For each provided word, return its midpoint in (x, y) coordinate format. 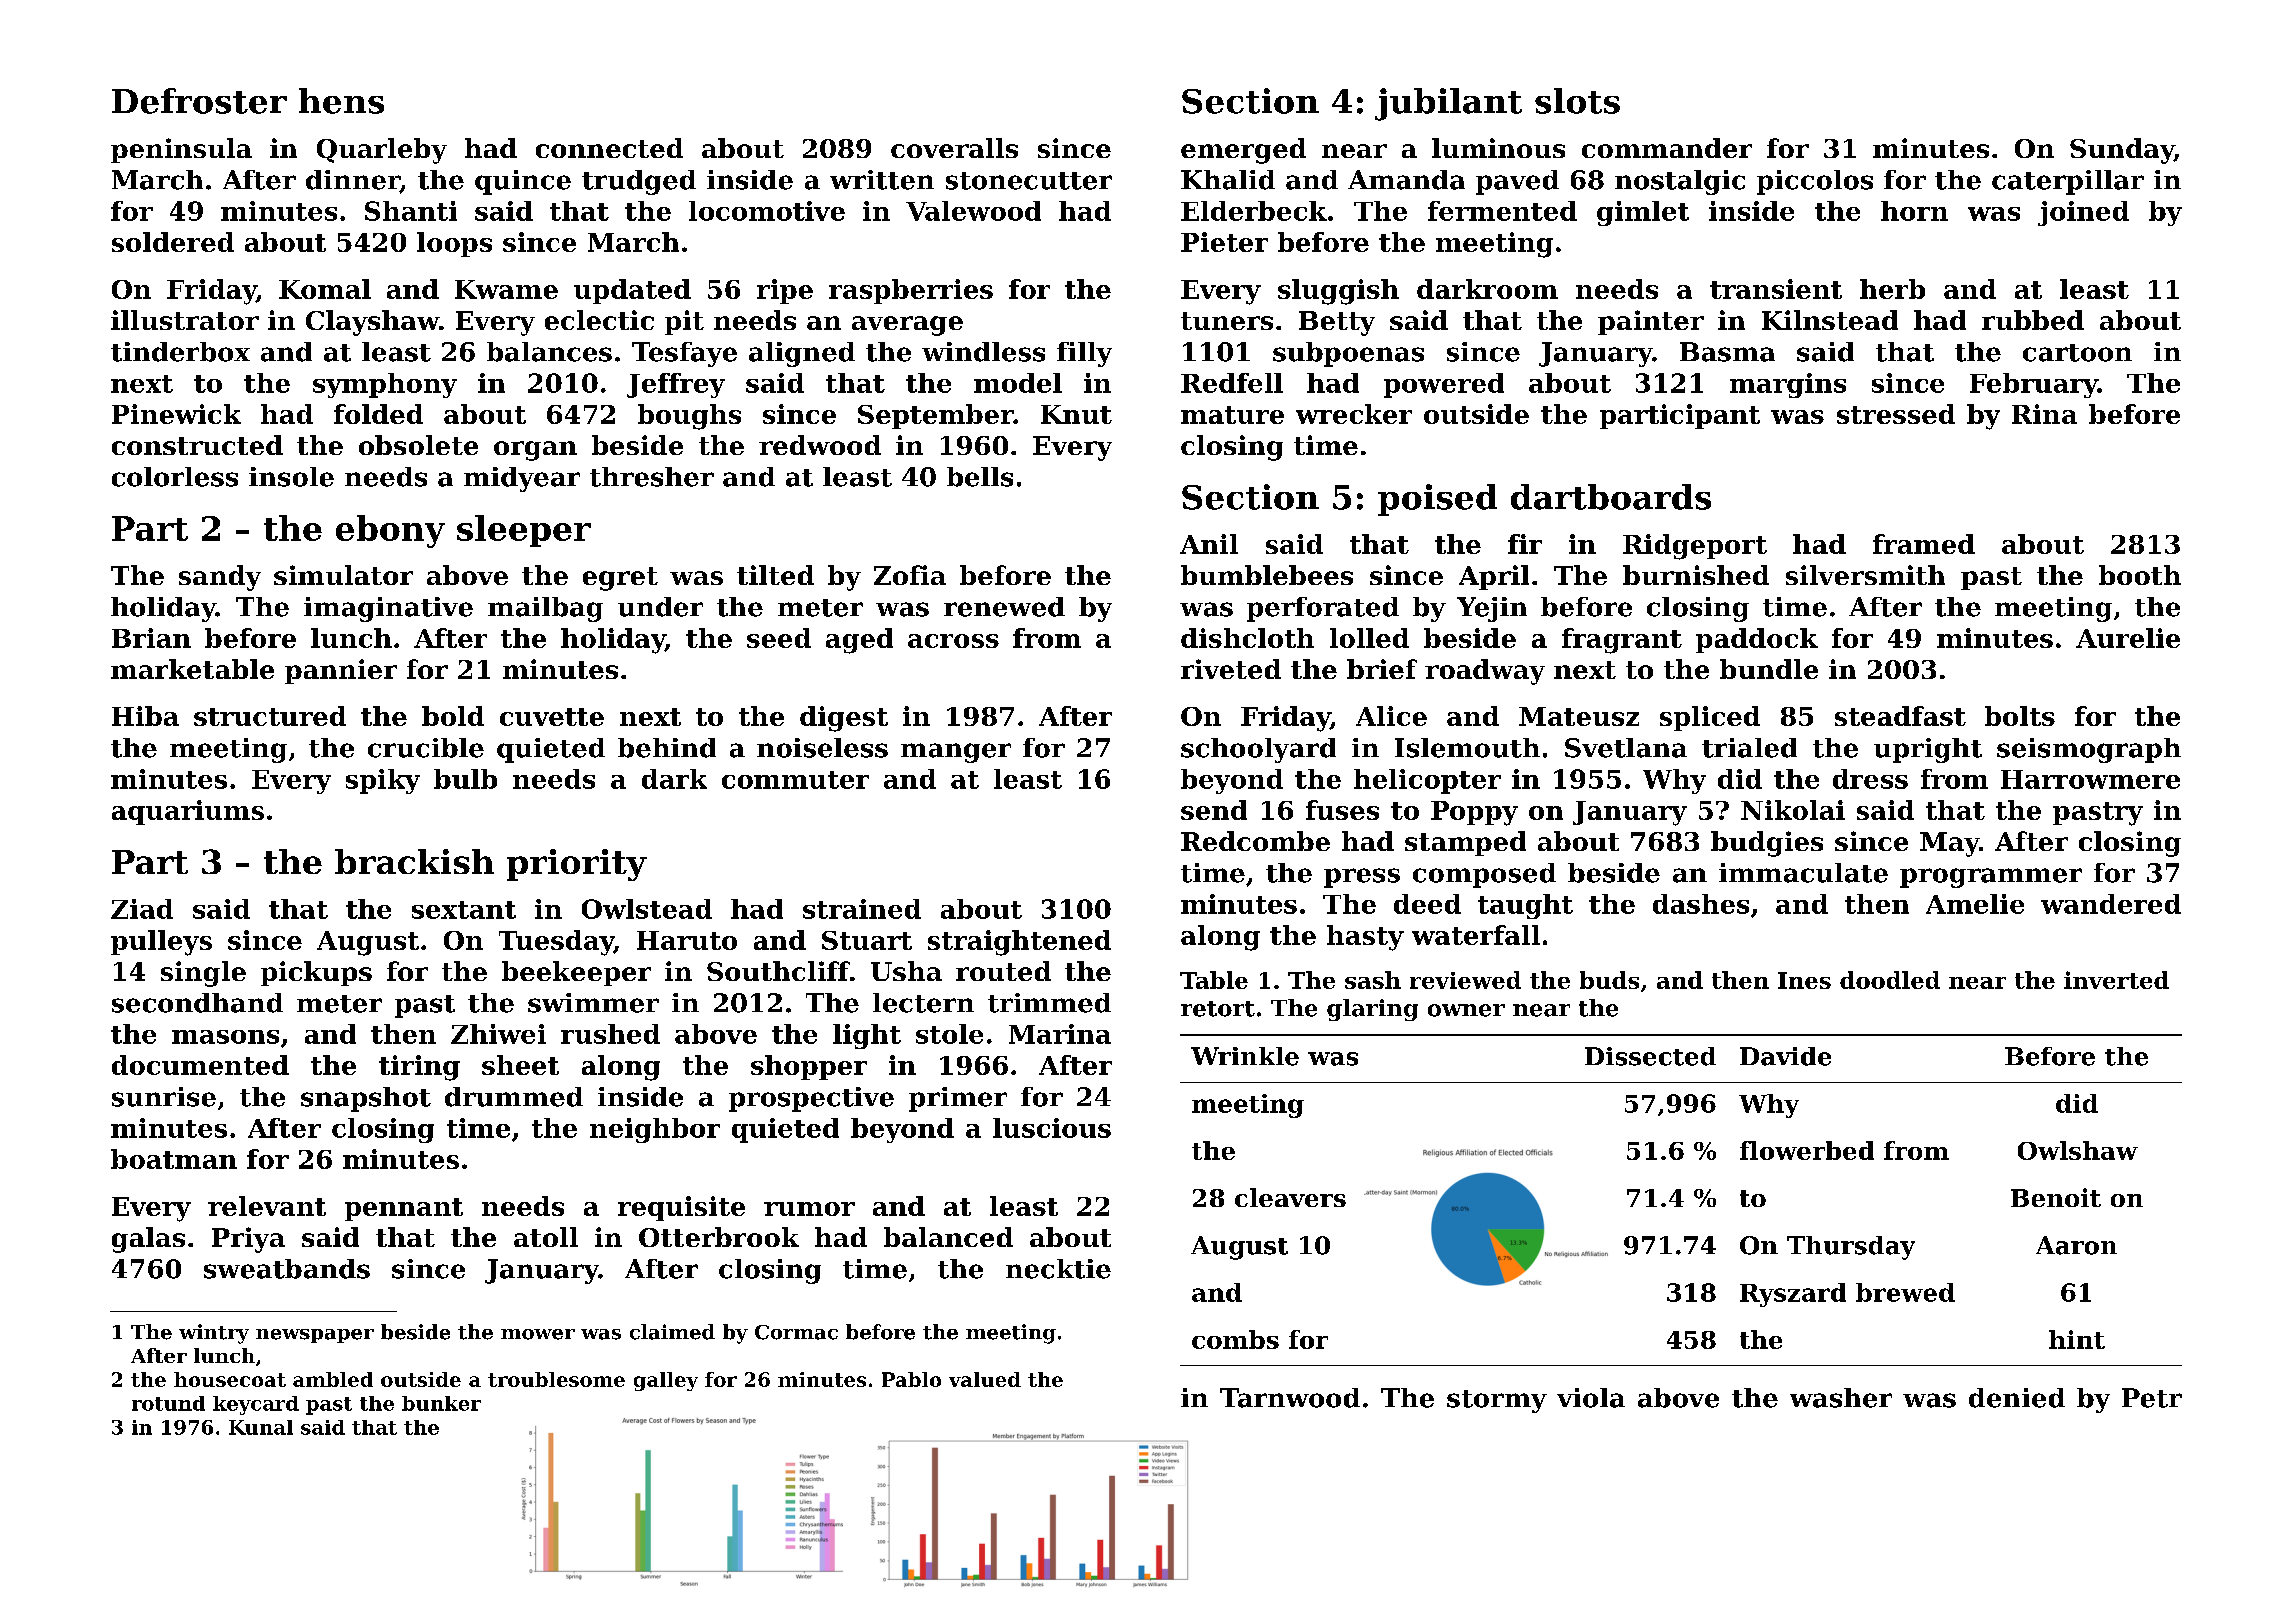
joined (2083, 213)
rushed (610, 1034)
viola (1591, 1398)
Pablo (911, 1379)
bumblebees (1267, 575)
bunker (441, 1403)
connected (609, 148)
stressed (1896, 414)
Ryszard (1793, 1295)
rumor (809, 1209)
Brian (151, 638)
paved (1517, 182)
